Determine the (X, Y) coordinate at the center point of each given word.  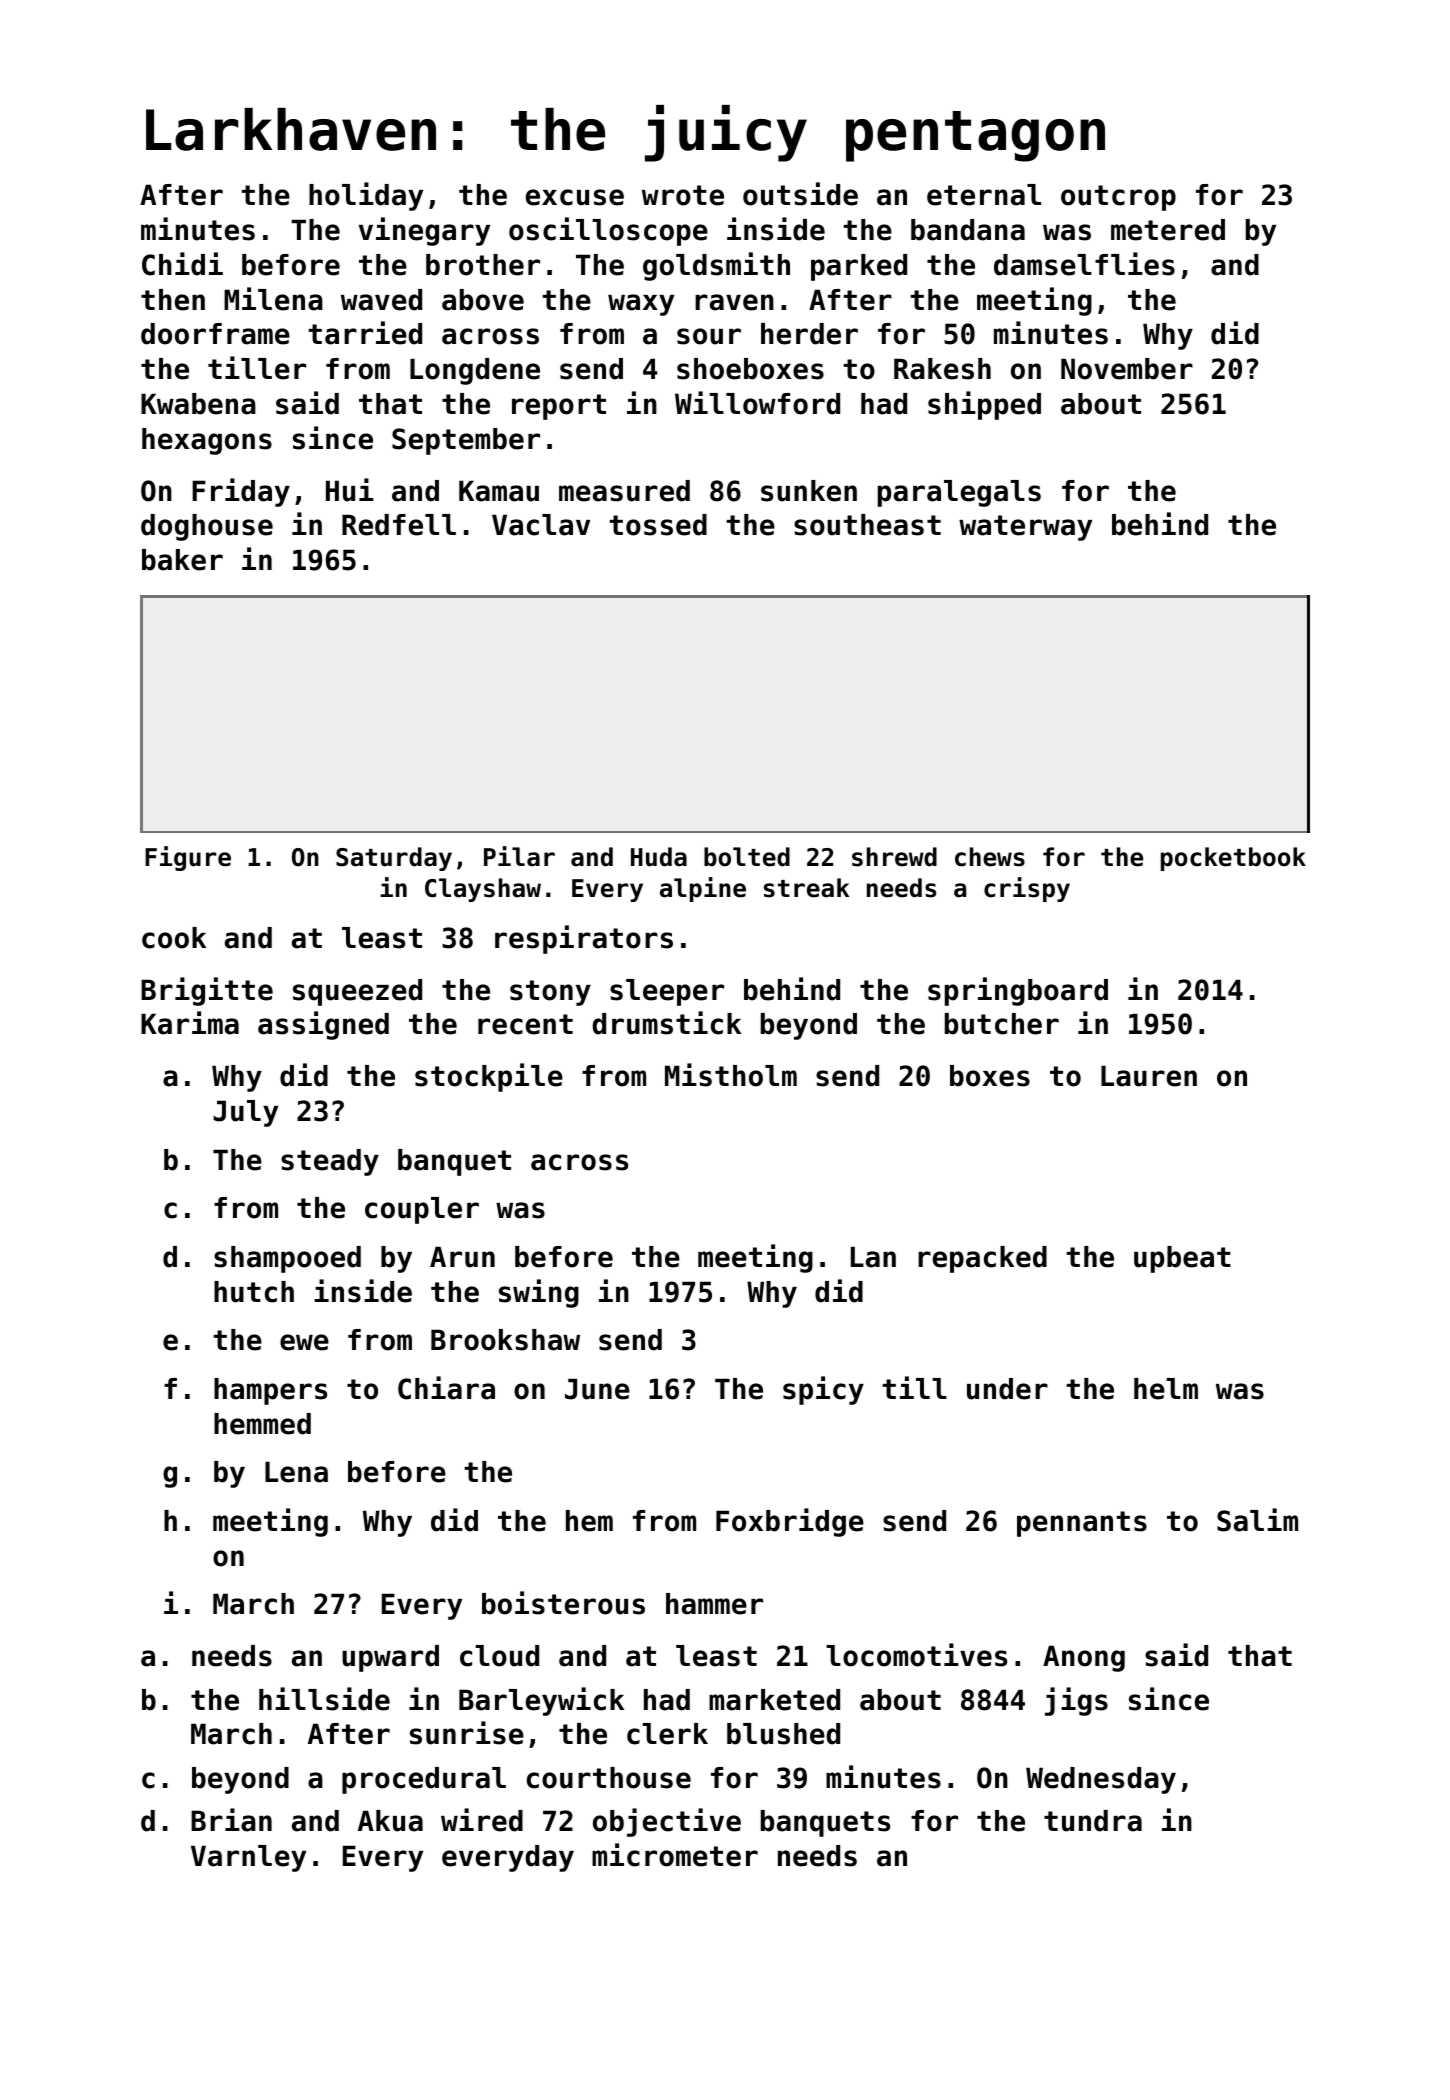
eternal (984, 195)
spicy (823, 1390)
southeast (867, 525)
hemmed (262, 1424)
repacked (982, 1259)
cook (174, 938)
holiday (366, 196)
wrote (683, 195)
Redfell (399, 525)
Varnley (248, 1858)
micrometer (675, 1855)
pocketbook (1233, 859)
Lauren (1149, 1076)
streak (806, 888)
